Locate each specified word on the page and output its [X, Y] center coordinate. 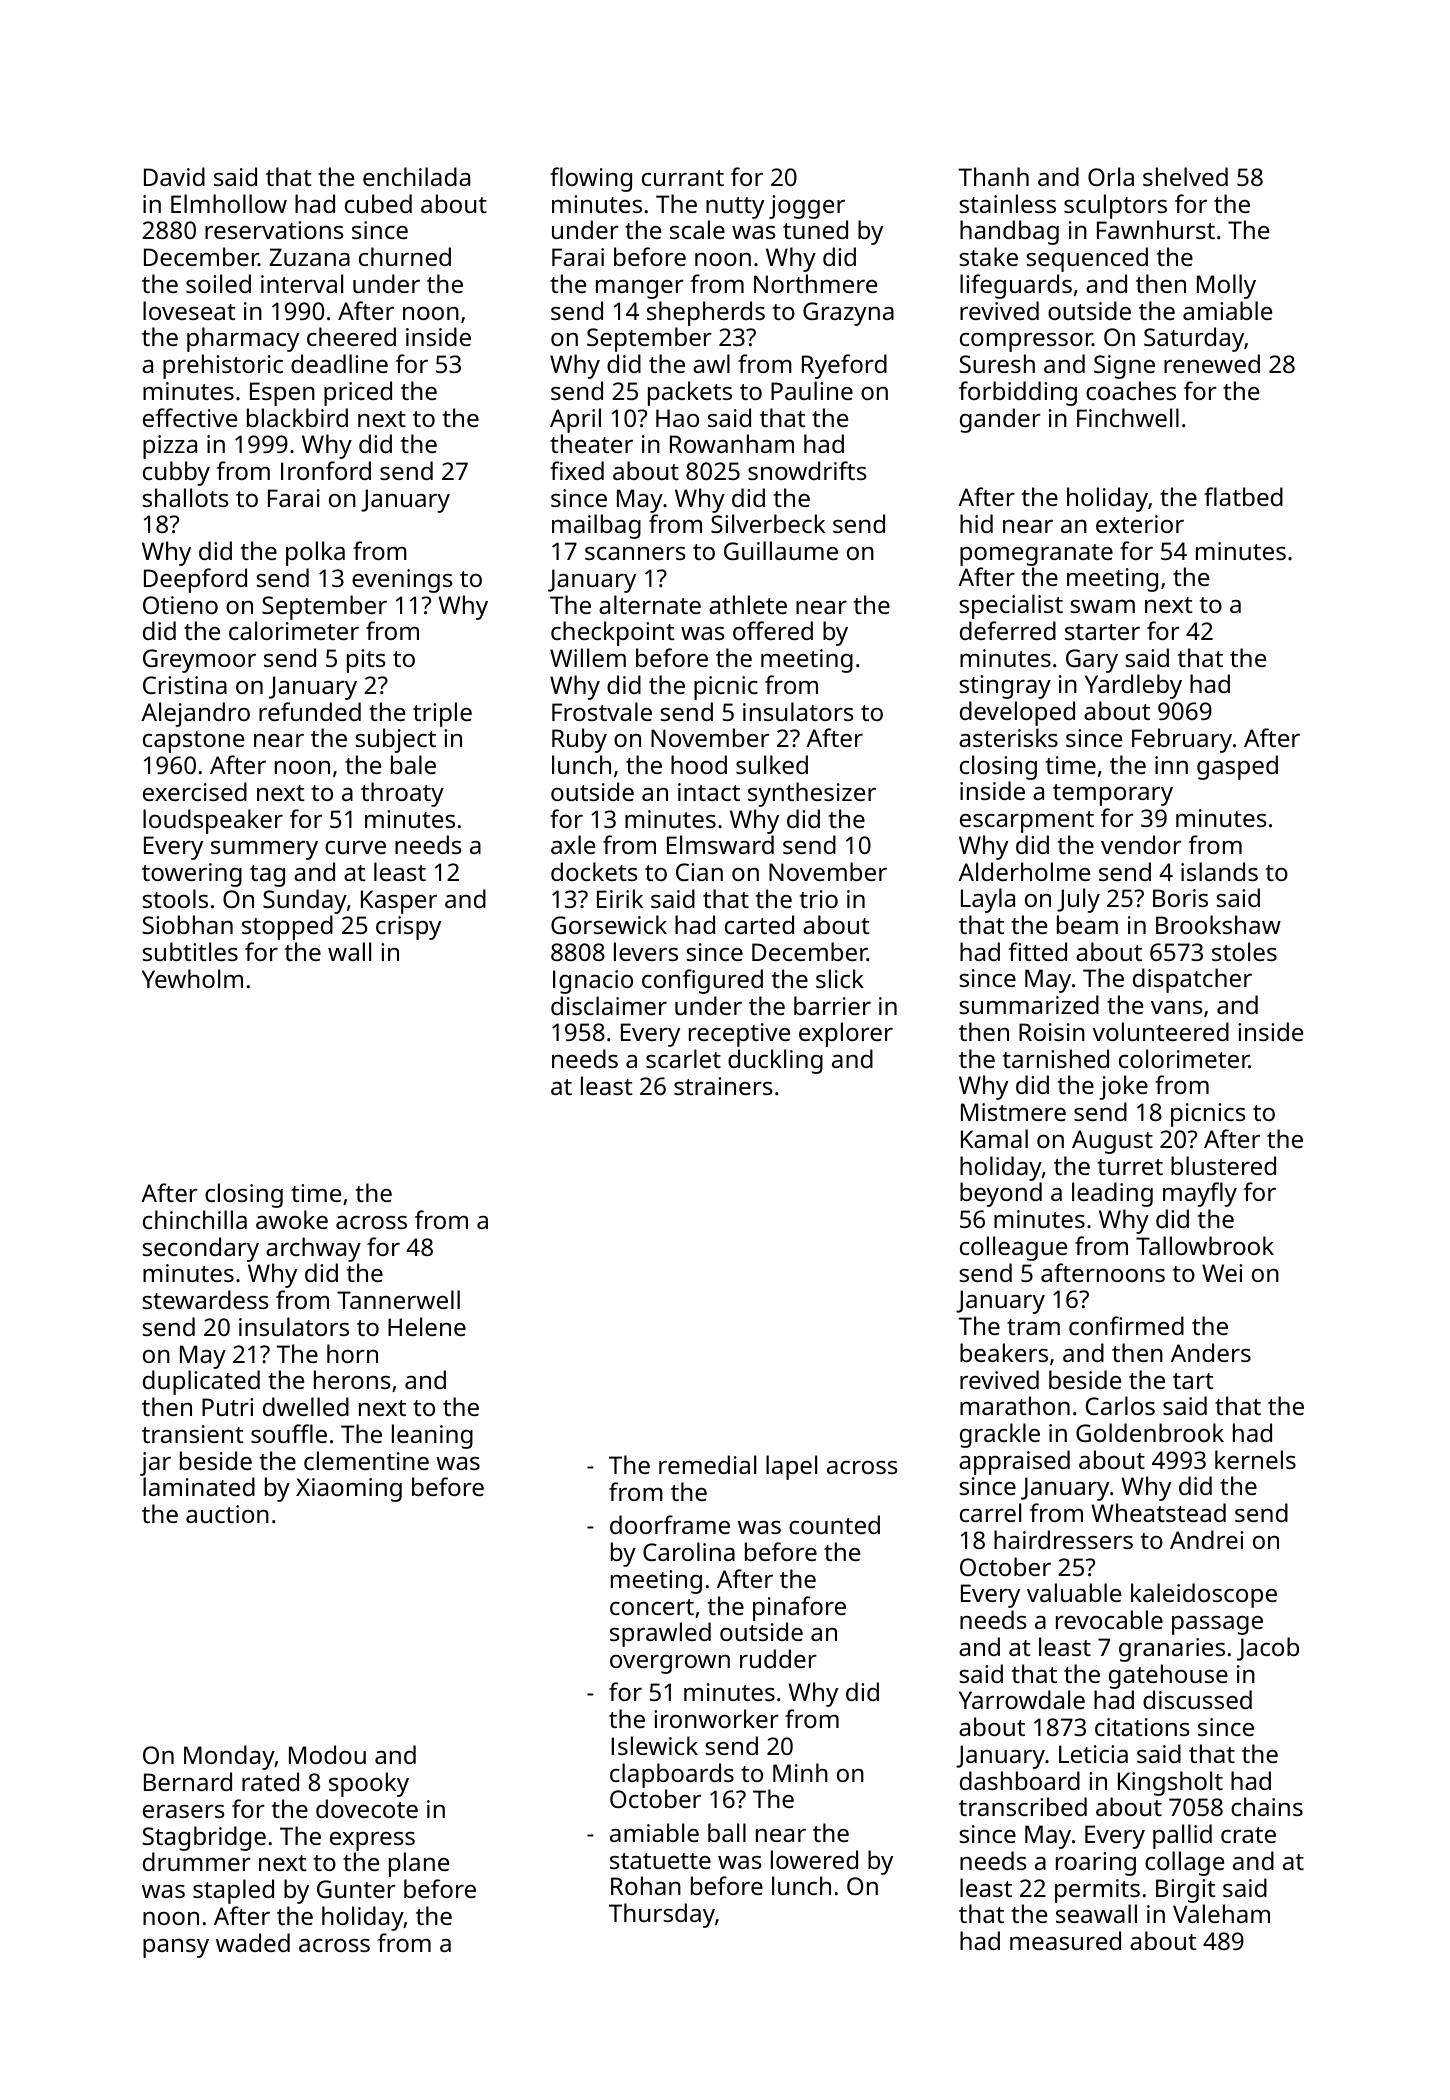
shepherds [706, 313]
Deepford [195, 580]
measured [1065, 1940]
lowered [814, 1859]
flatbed [1243, 496]
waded [253, 1942]
